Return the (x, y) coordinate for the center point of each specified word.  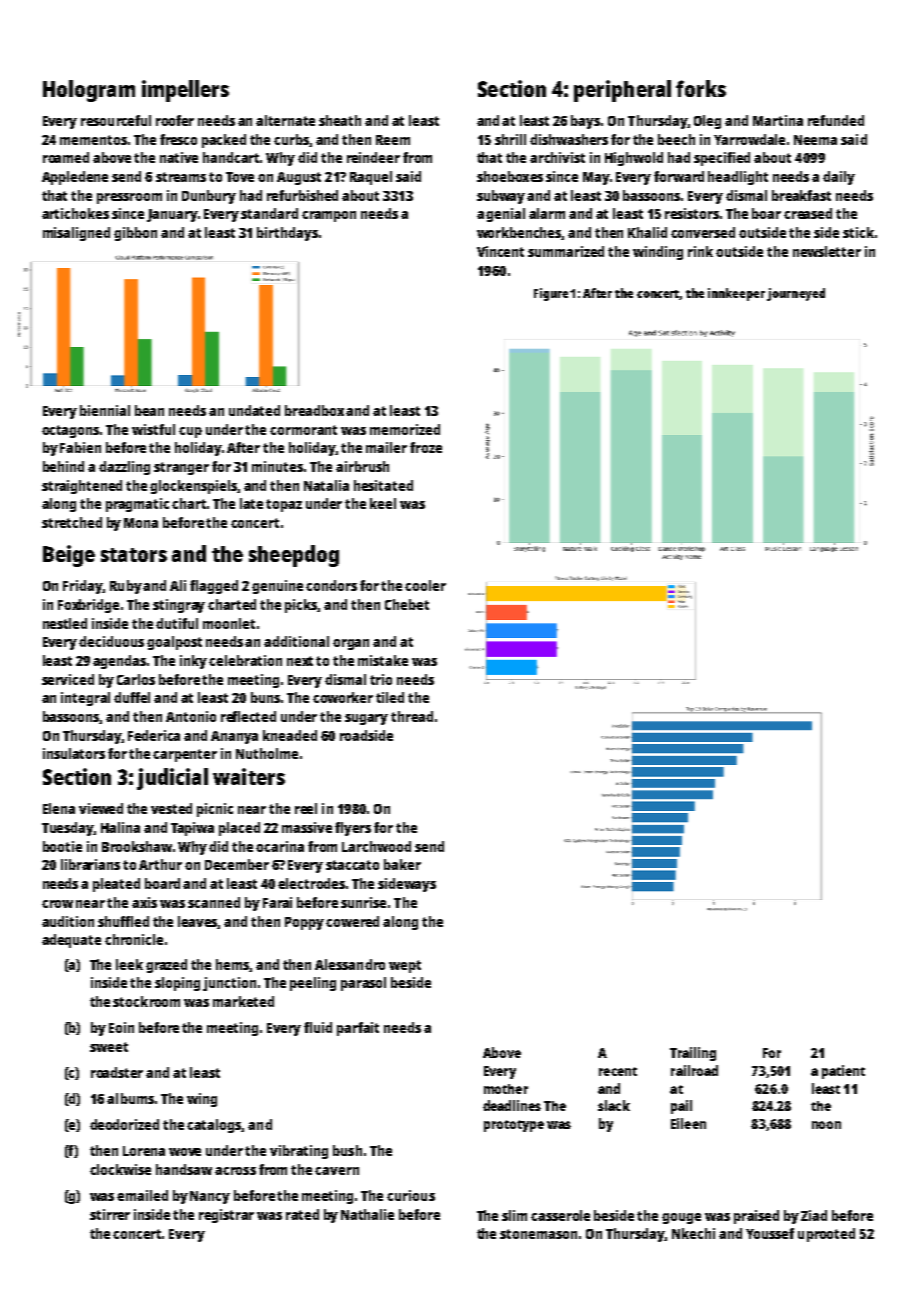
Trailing (693, 1054)
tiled (390, 697)
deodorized (124, 1124)
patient (843, 1072)
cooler (425, 585)
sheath (340, 120)
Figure (551, 294)
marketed (243, 1001)
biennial (105, 410)
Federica (154, 735)
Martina (778, 120)
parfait (358, 1029)
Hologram (89, 91)
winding (658, 253)
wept (405, 966)
